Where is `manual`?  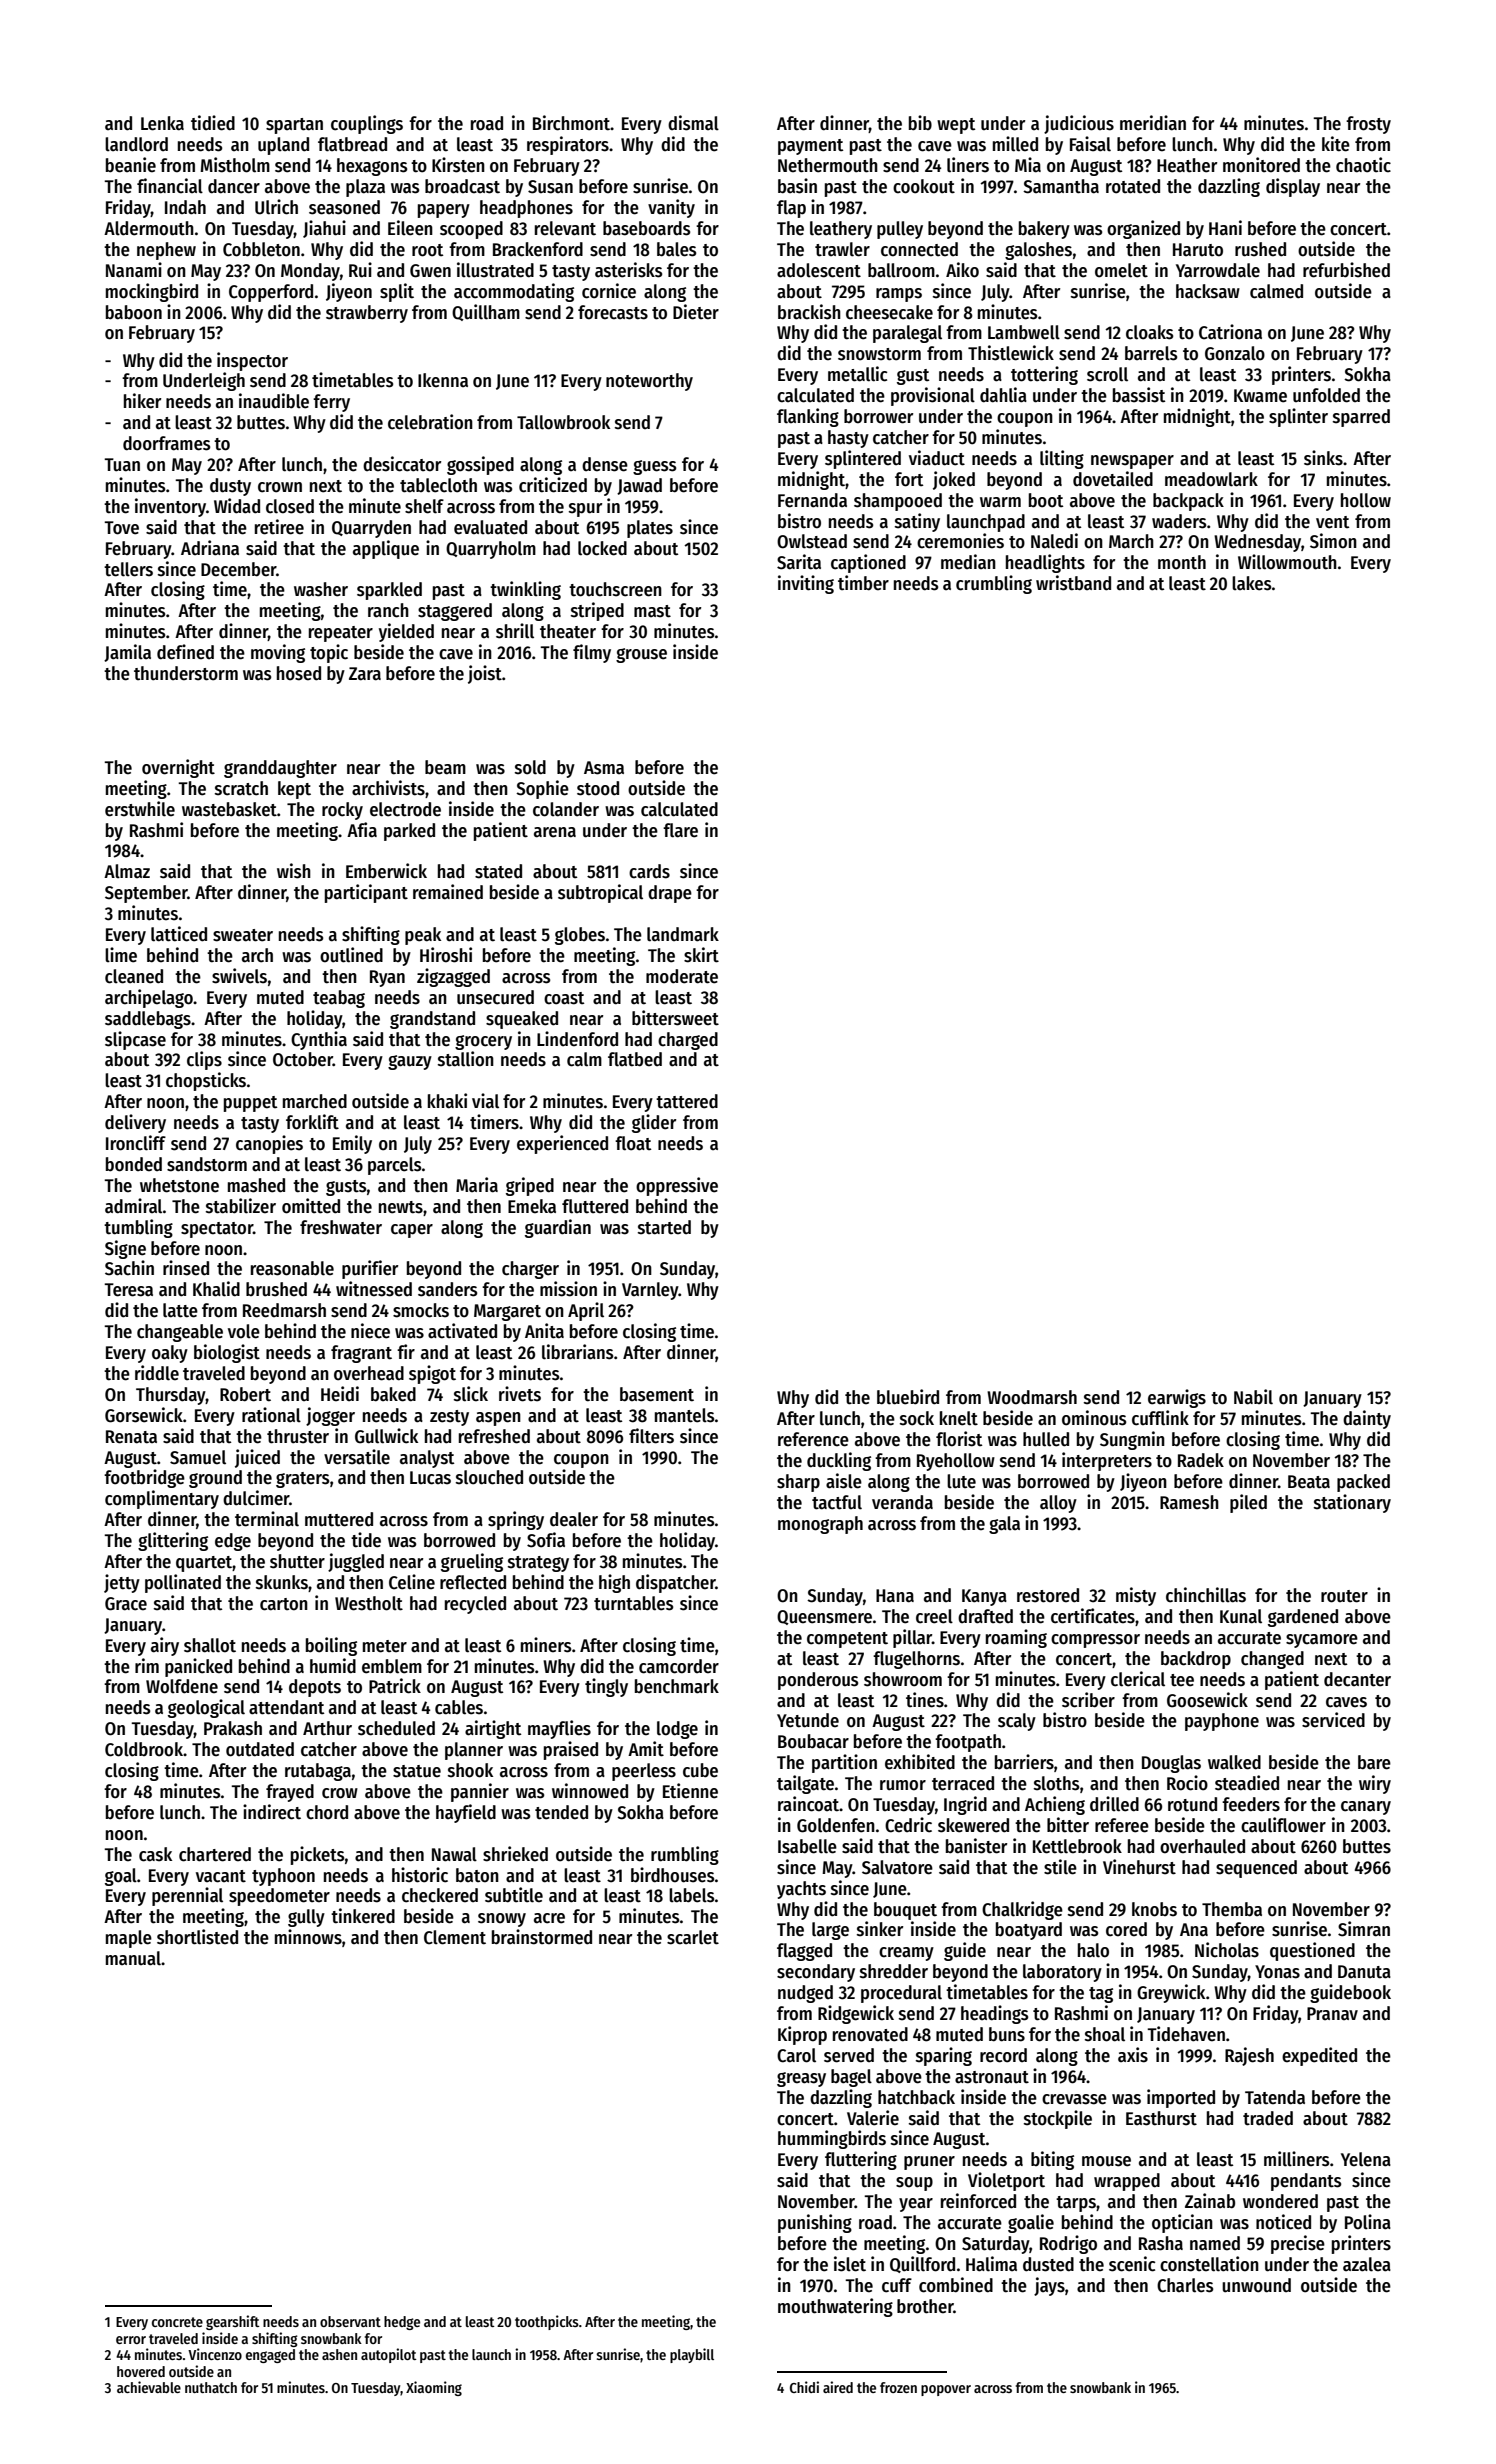 manual is located at coordinates (133, 1958).
